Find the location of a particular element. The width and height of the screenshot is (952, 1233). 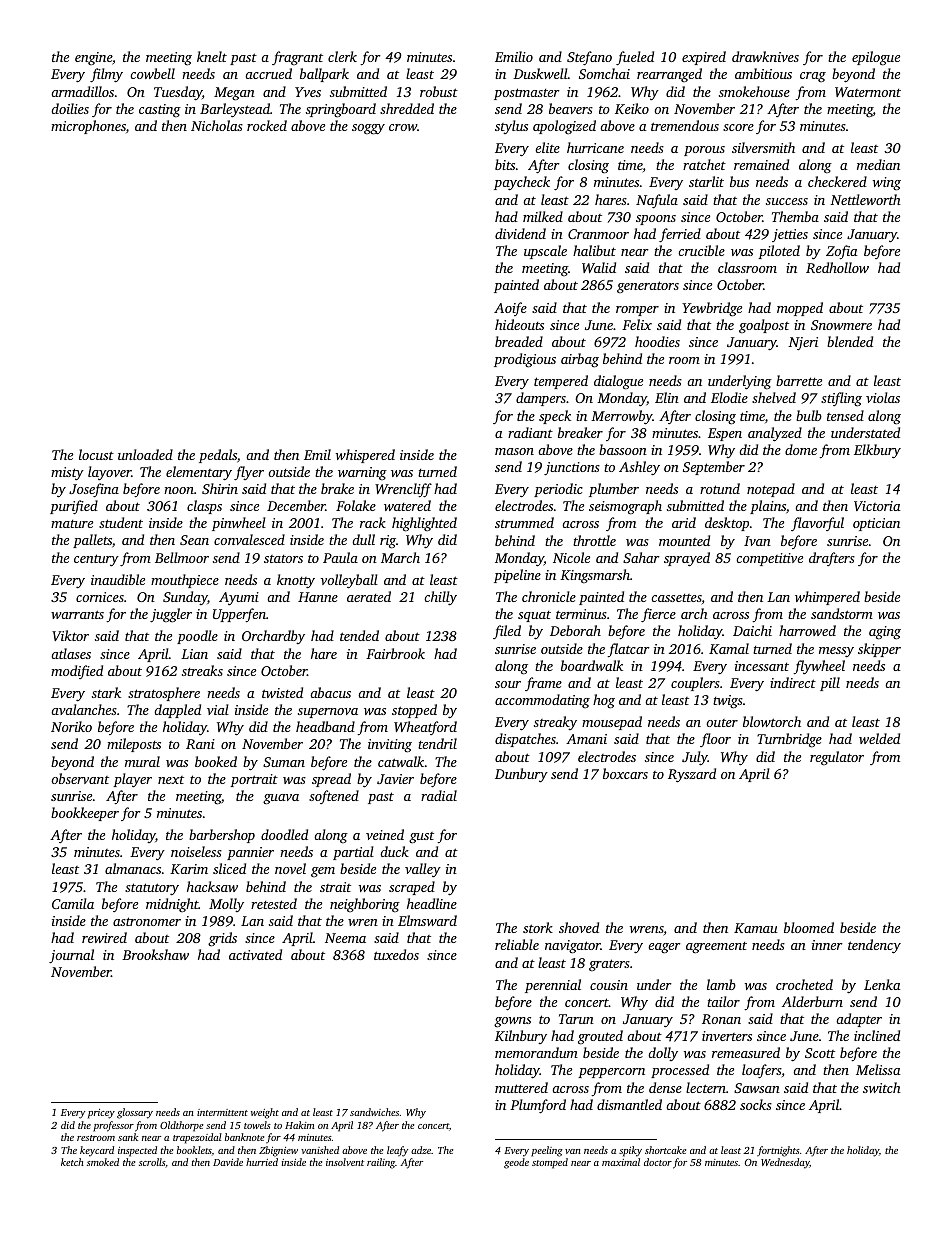

keycard is located at coordinates (97, 1151).
